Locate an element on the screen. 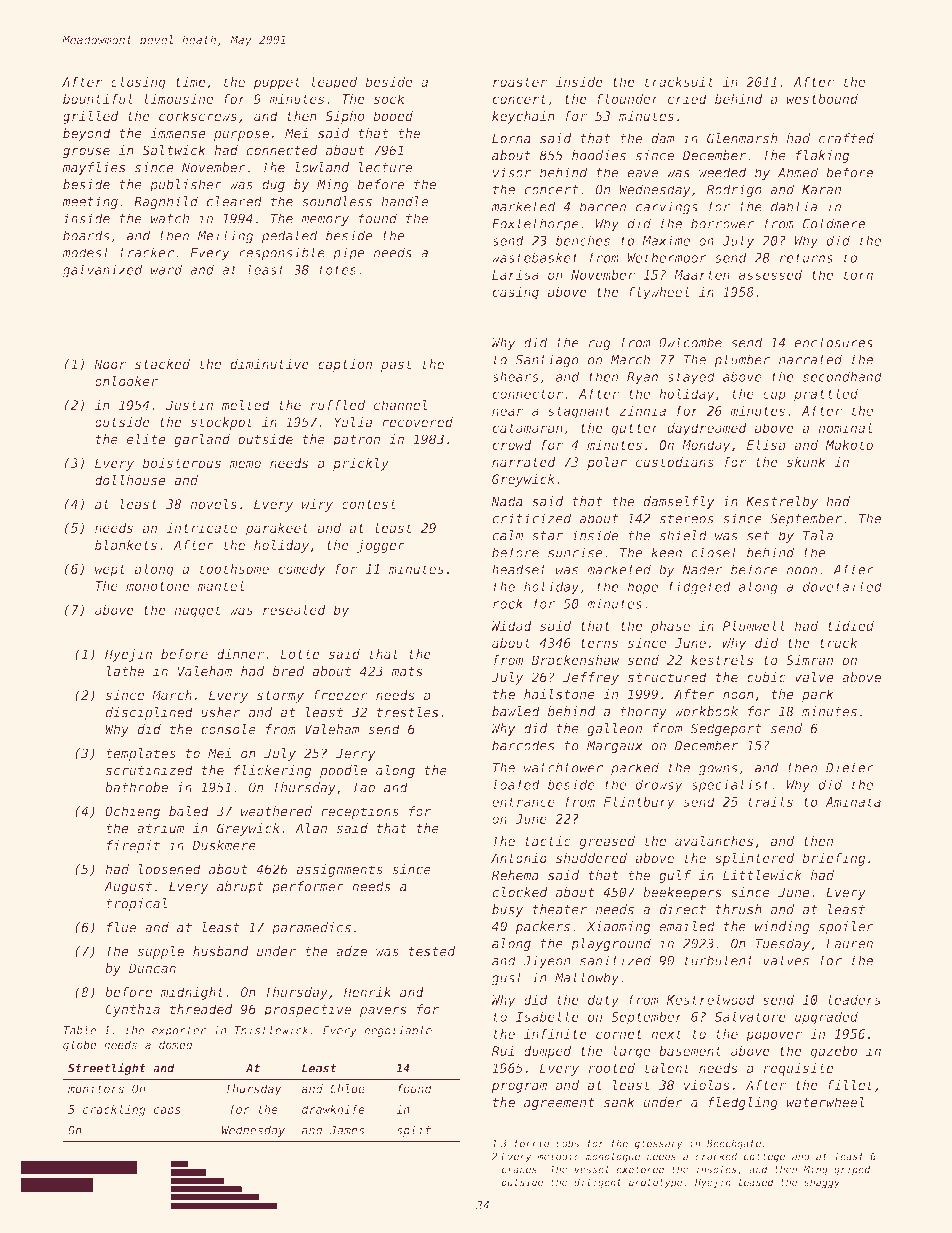  James is located at coordinates (347, 1130).
